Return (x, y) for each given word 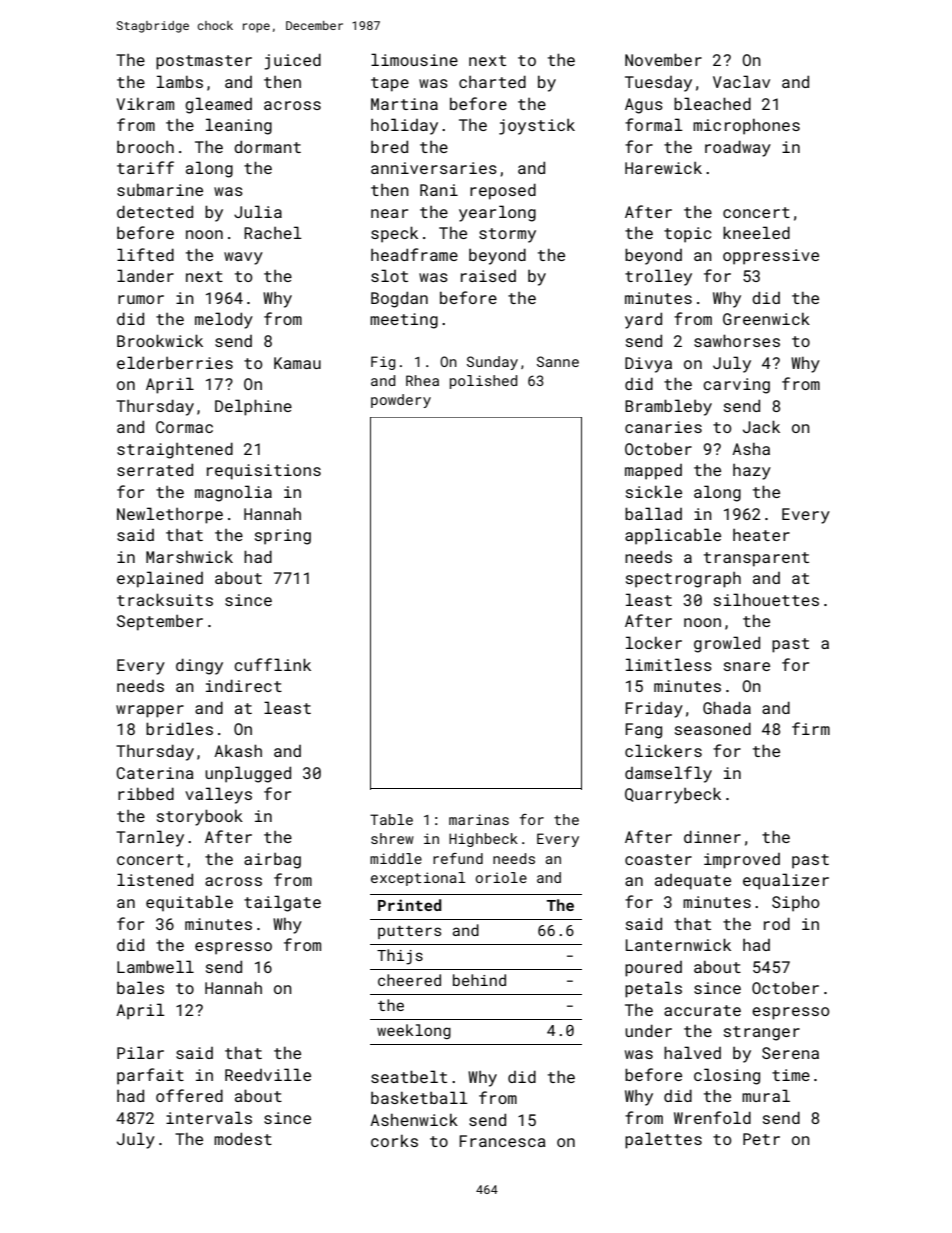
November (663, 59)
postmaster (204, 62)
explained (160, 579)
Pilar (140, 1052)
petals (653, 989)
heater (761, 535)
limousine (414, 59)
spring (283, 537)
